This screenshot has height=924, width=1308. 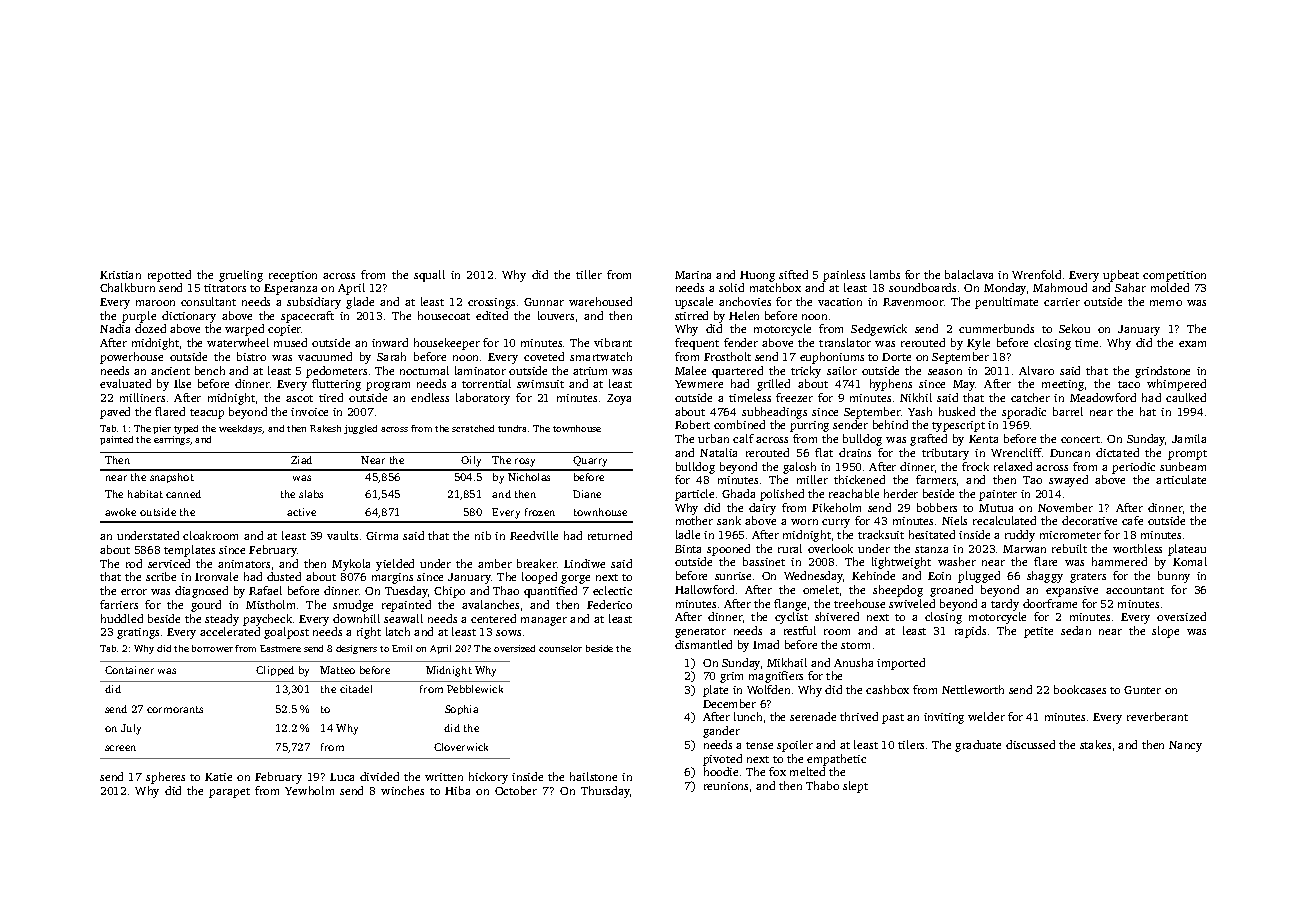 I want to click on generator, so click(x=700, y=633).
